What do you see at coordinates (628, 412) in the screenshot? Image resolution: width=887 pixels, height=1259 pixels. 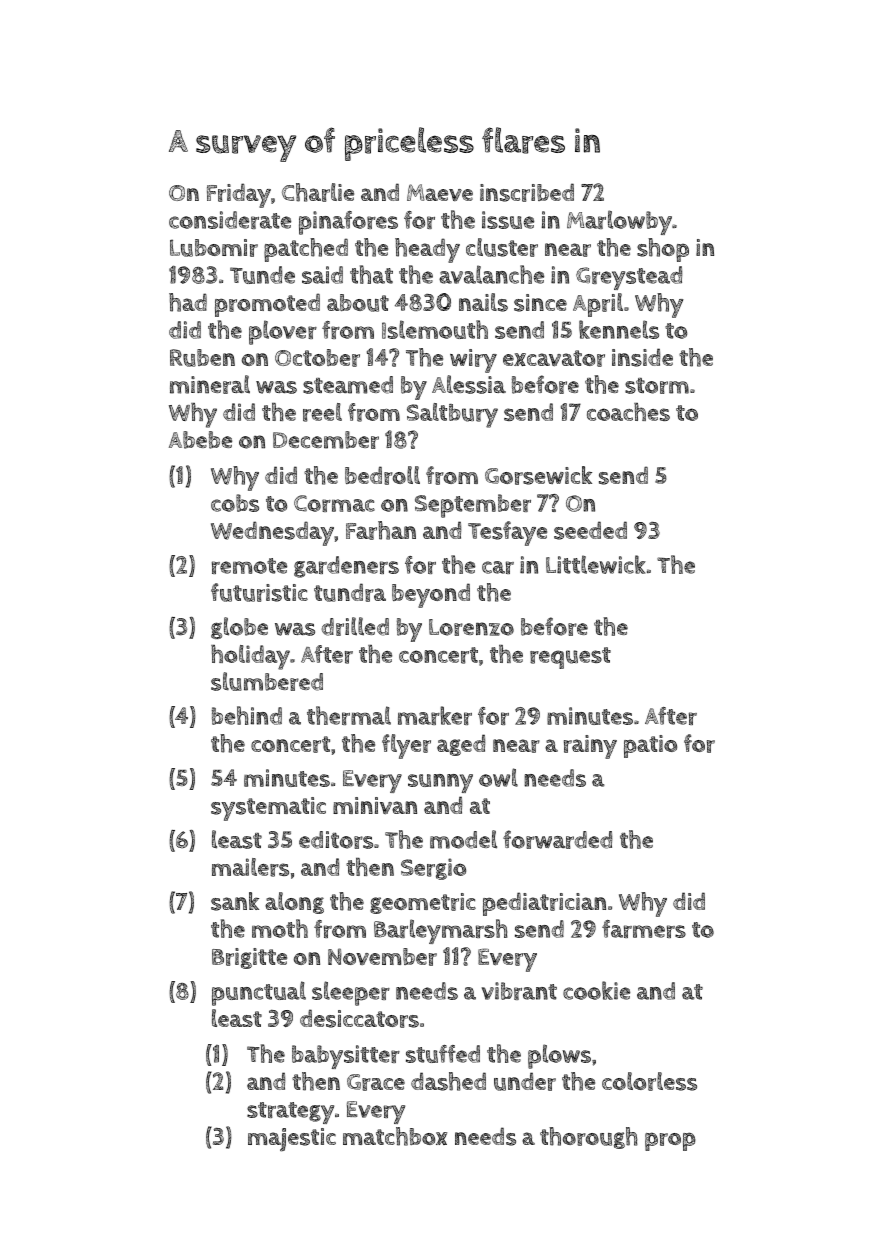 I see `coaches` at bounding box center [628, 412].
